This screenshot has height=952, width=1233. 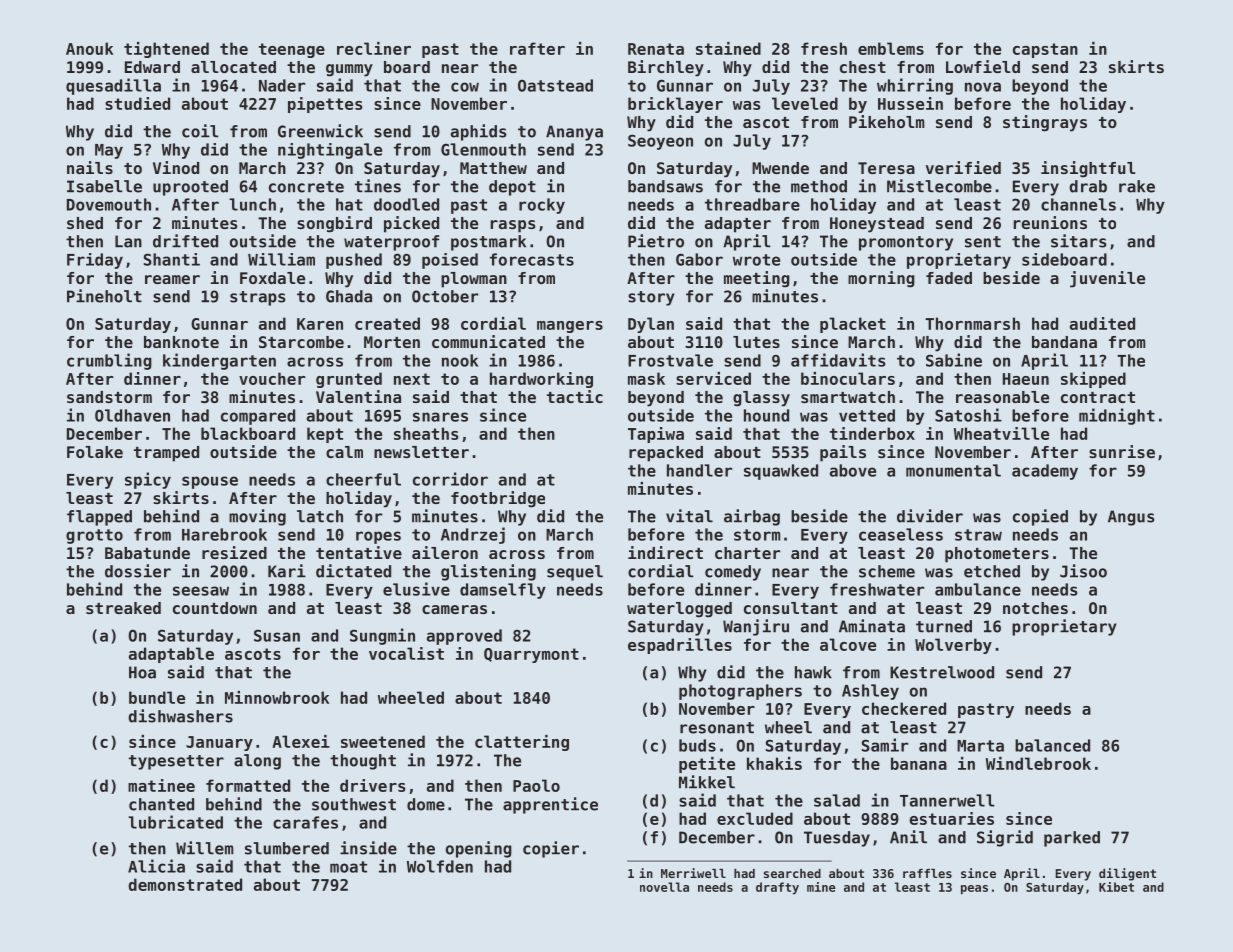 What do you see at coordinates (99, 518) in the screenshot?
I see `flapped` at bounding box center [99, 518].
